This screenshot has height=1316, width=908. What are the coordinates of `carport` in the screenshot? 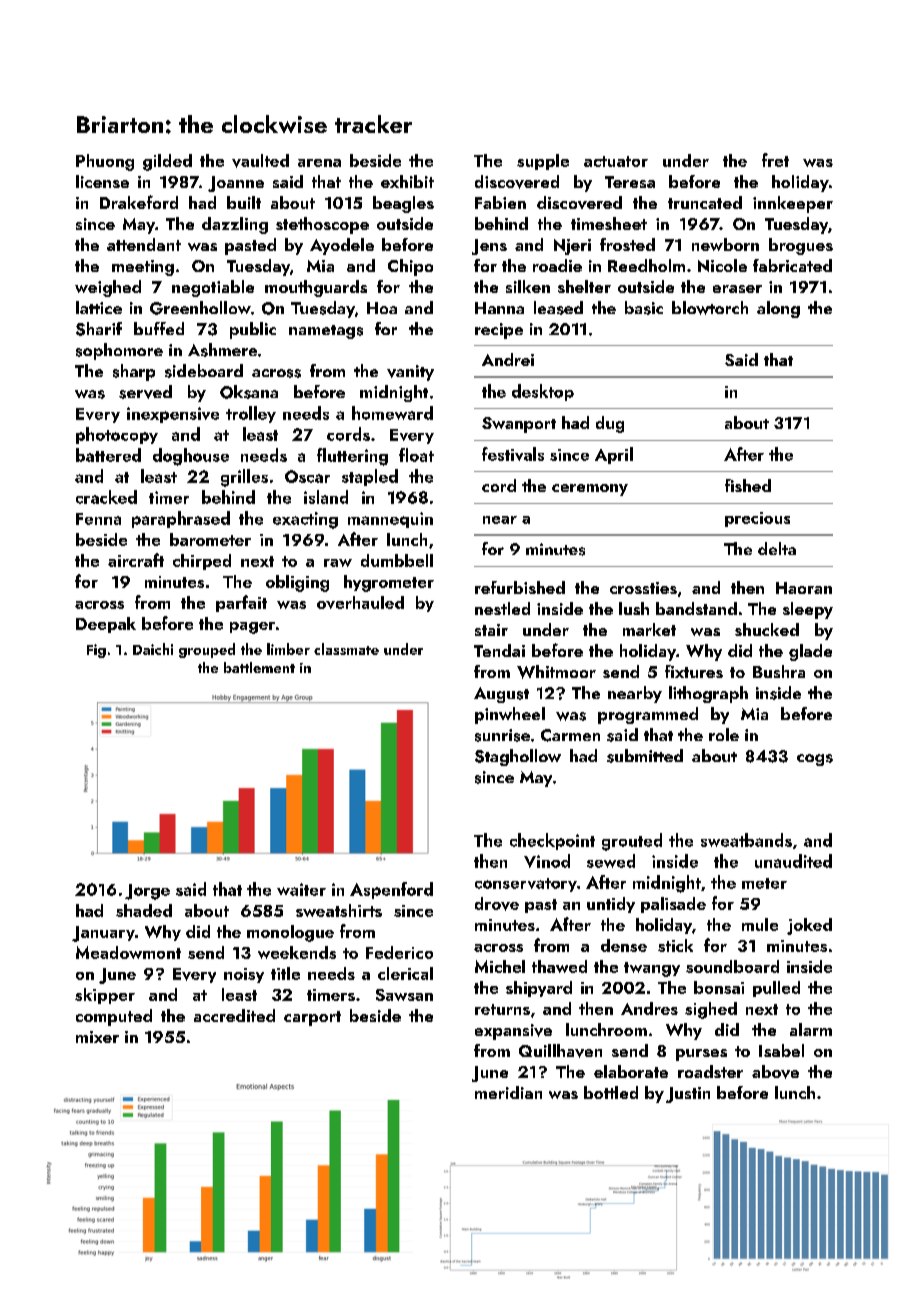 It's located at (312, 1018).
